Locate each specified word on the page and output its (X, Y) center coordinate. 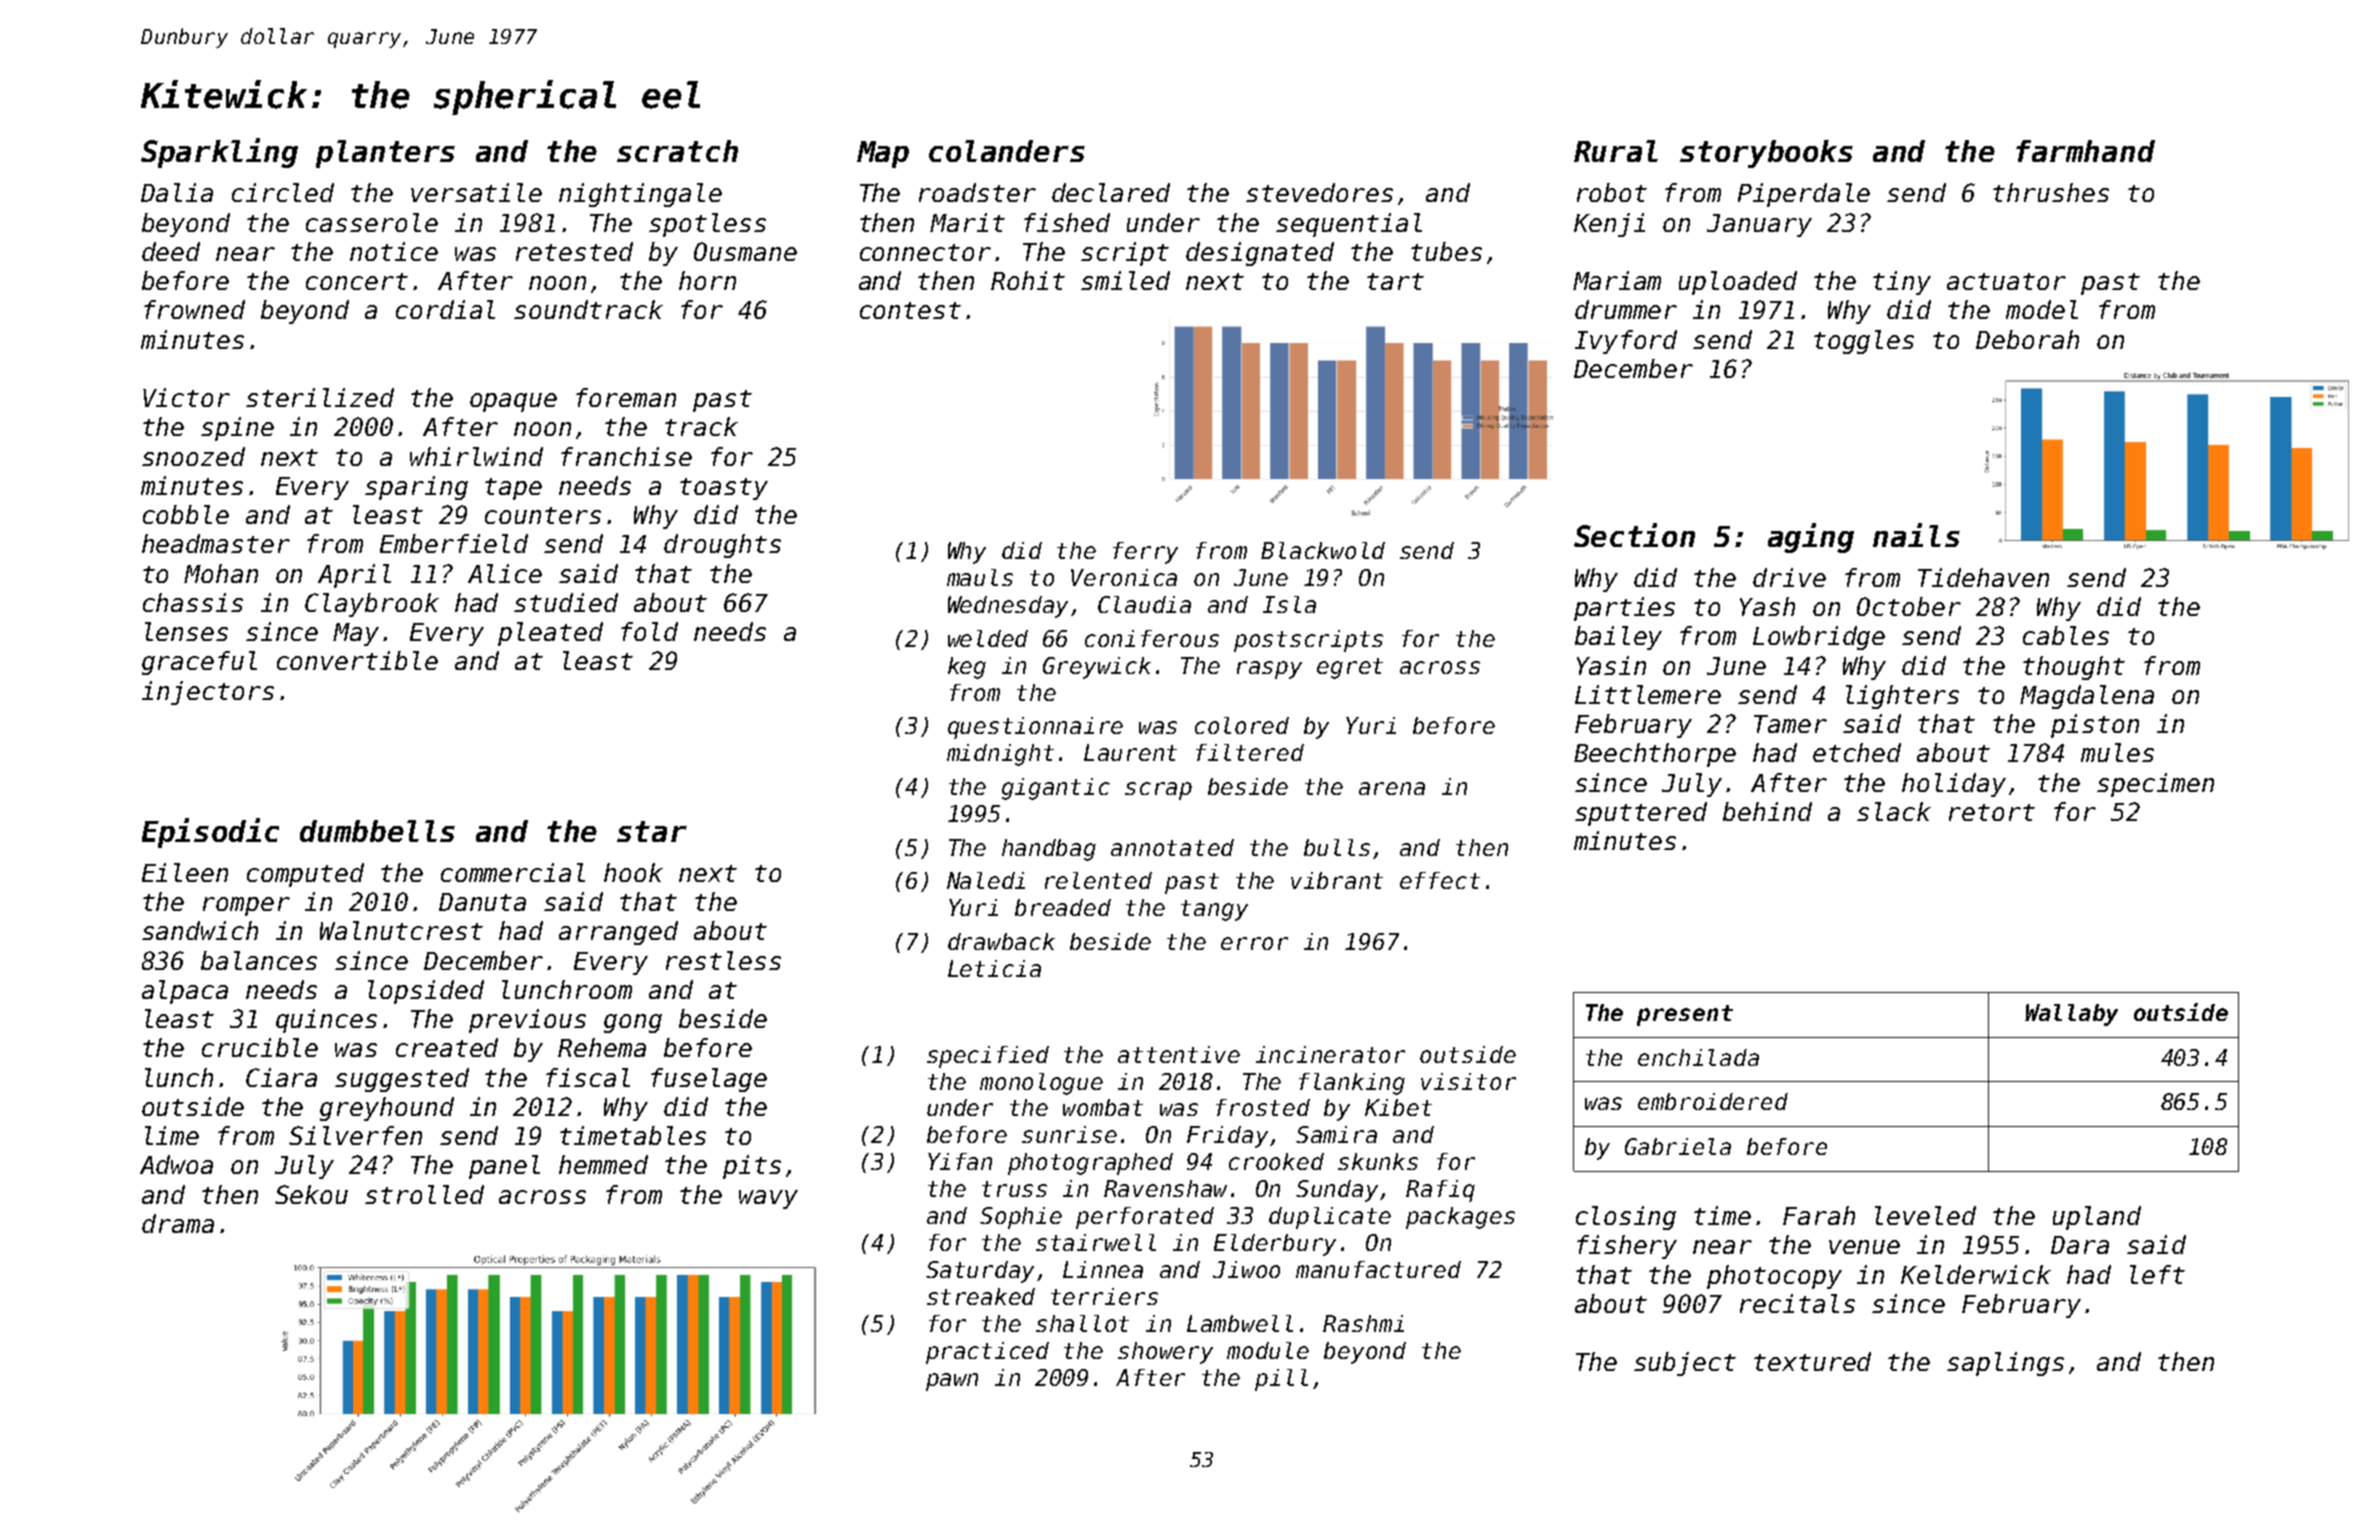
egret (1350, 668)
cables (2066, 635)
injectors (208, 693)
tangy (1214, 910)
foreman (626, 397)
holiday (1954, 785)
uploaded (1738, 283)
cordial (445, 309)
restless (723, 960)
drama (178, 1223)
